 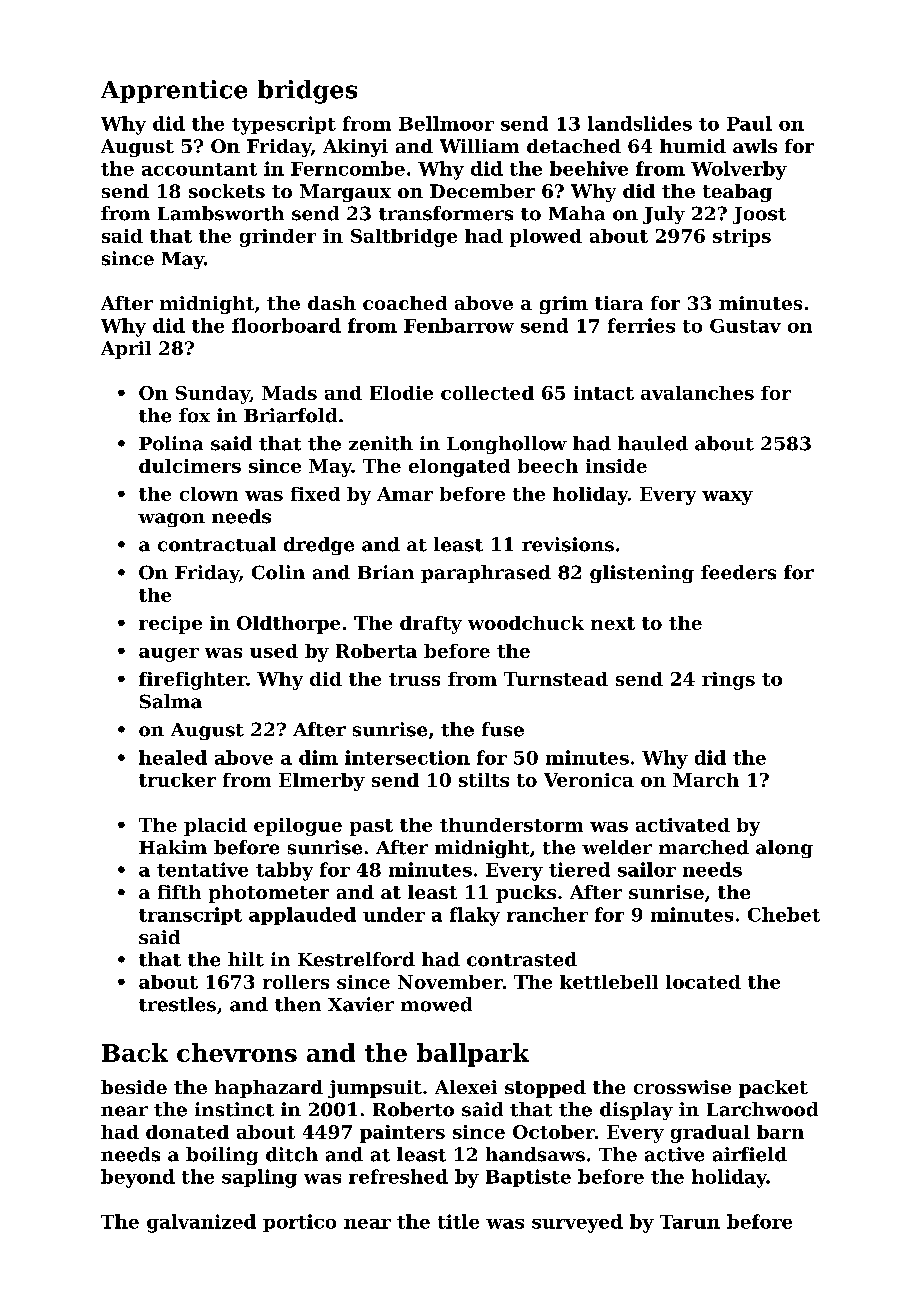 What do you see at coordinates (299, 1223) in the page?
I see `portico` at bounding box center [299, 1223].
